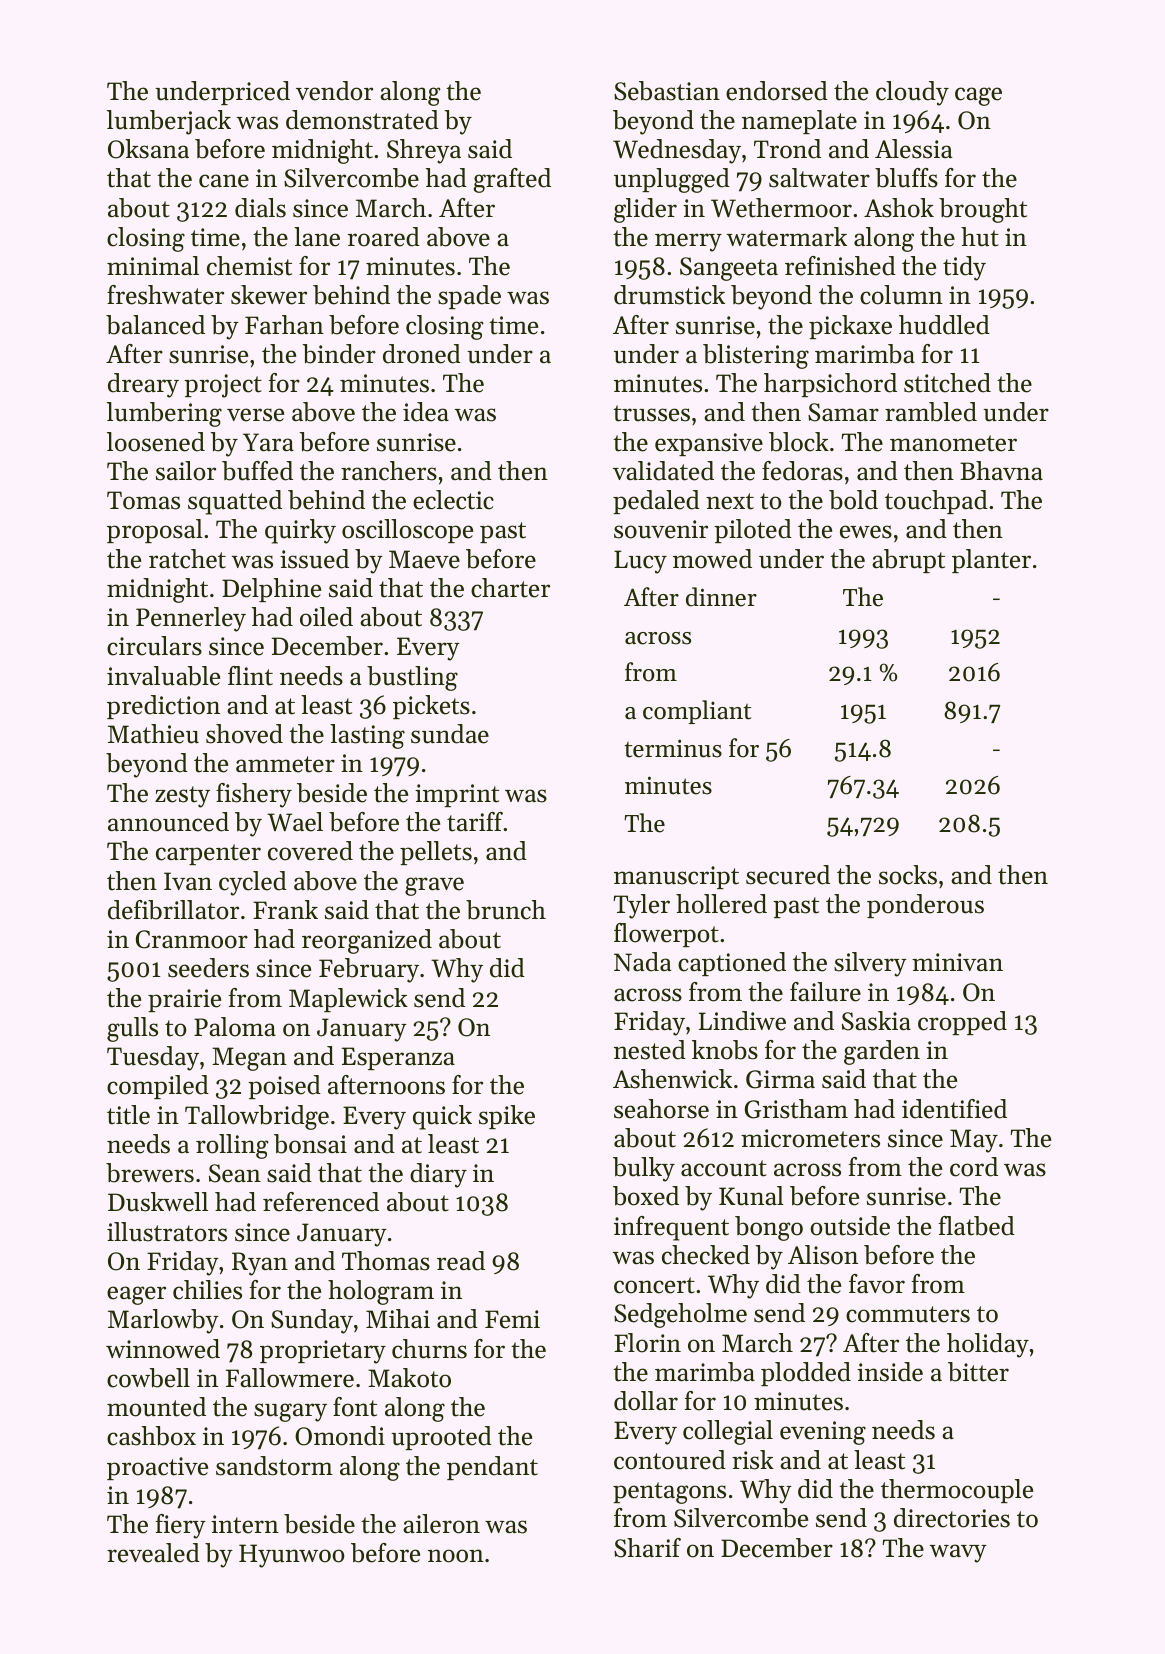  Describe the element at coordinates (840, 266) in the screenshot. I see `refinished` at that location.
